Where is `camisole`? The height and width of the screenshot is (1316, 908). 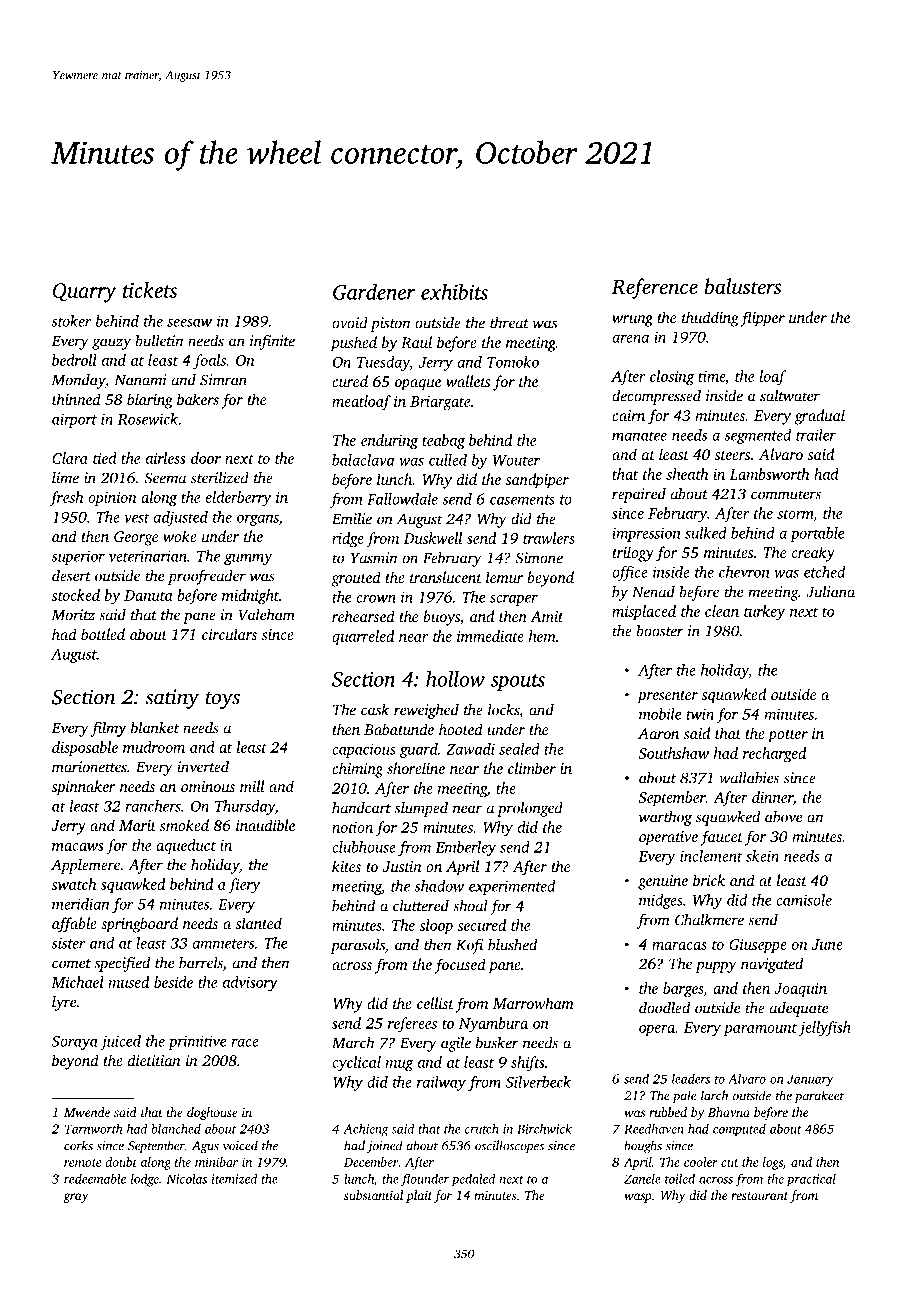
camisole is located at coordinates (804, 900).
